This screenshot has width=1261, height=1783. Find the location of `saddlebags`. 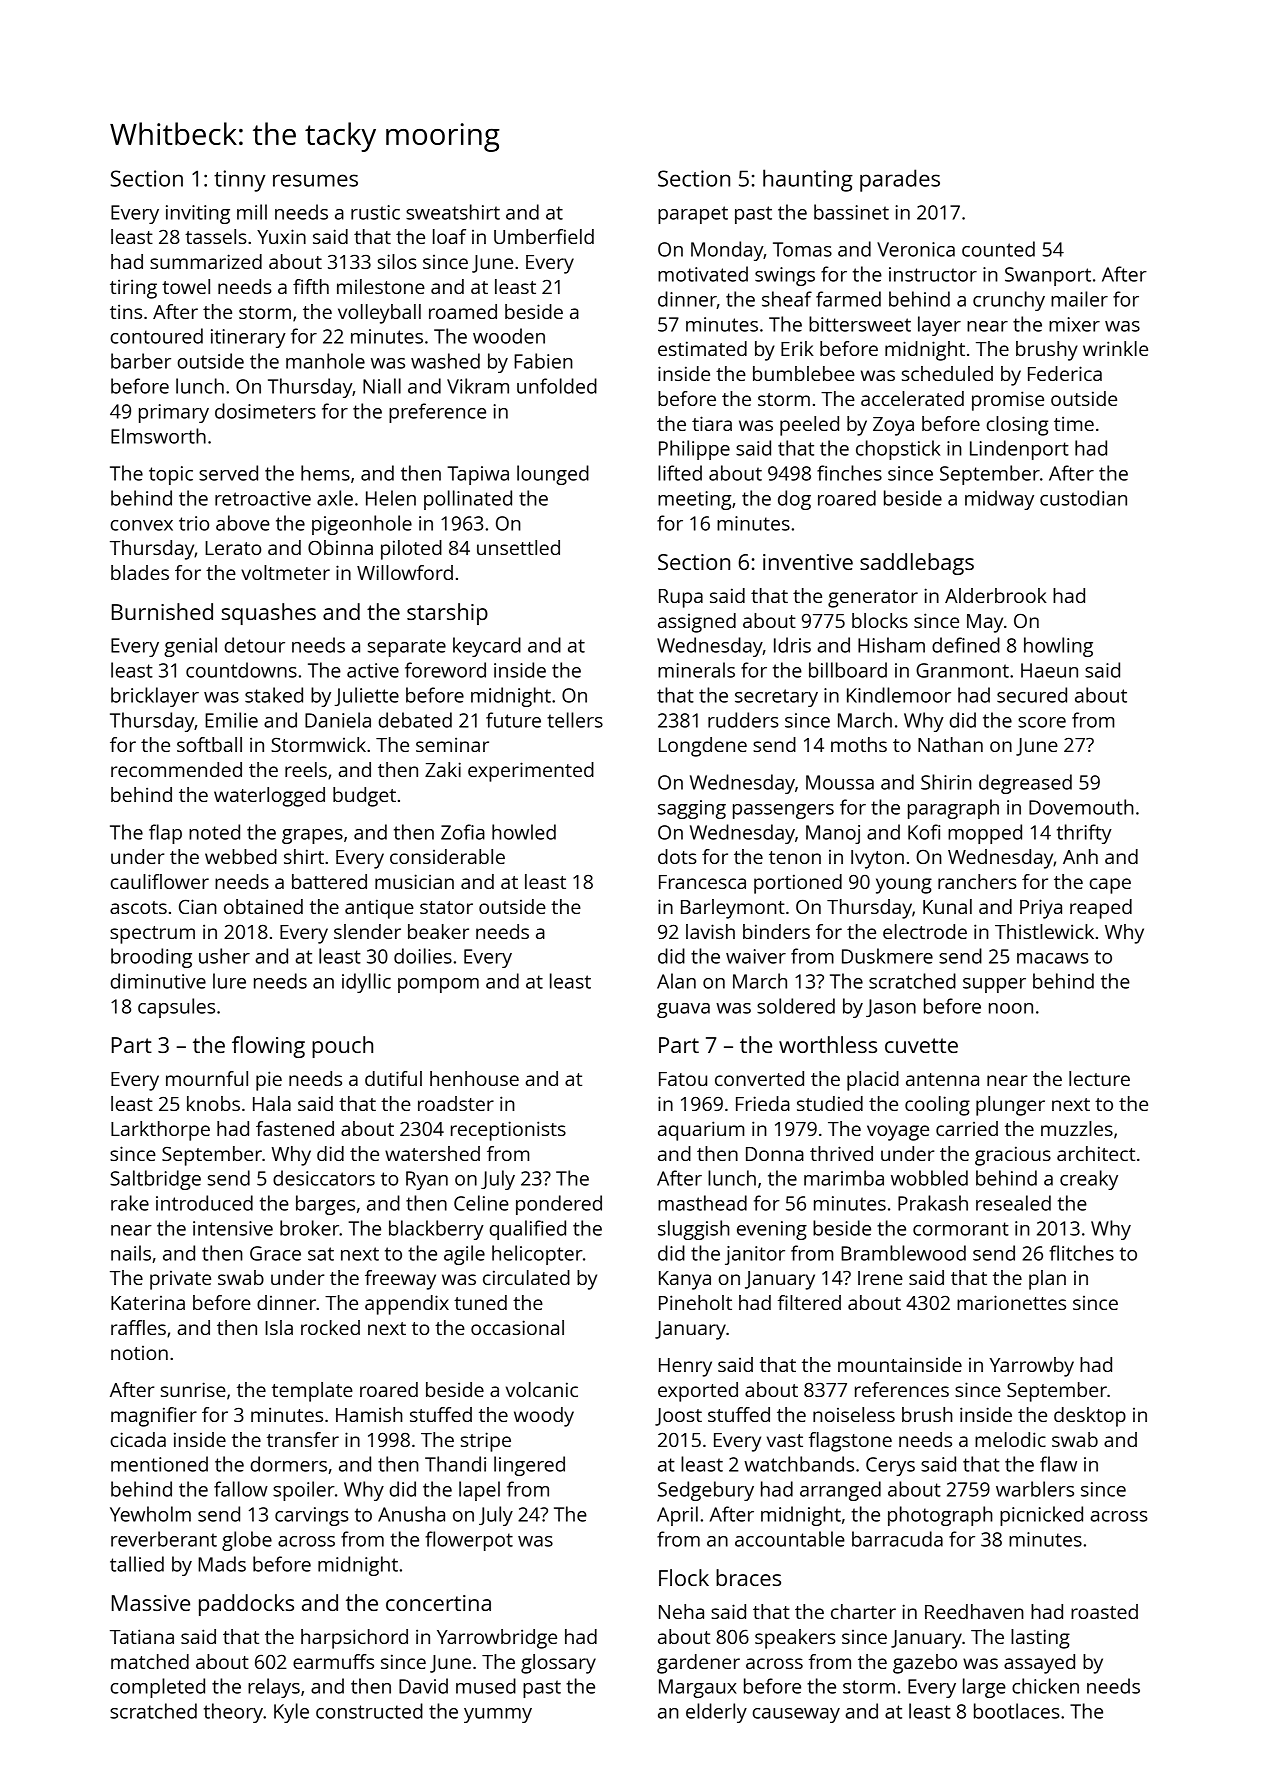

saddlebags is located at coordinates (917, 564).
